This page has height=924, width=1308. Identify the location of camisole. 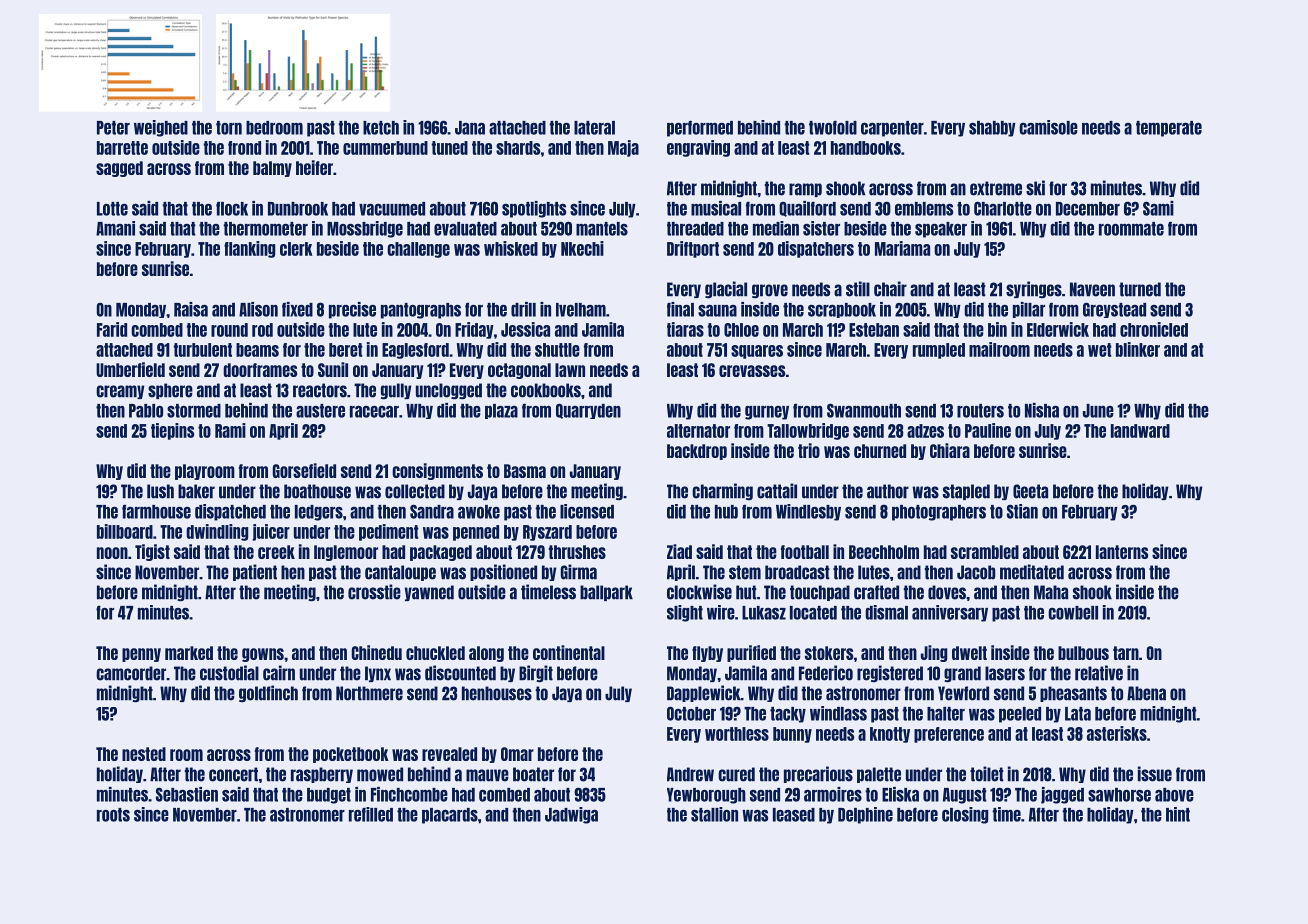
(1048, 127).
